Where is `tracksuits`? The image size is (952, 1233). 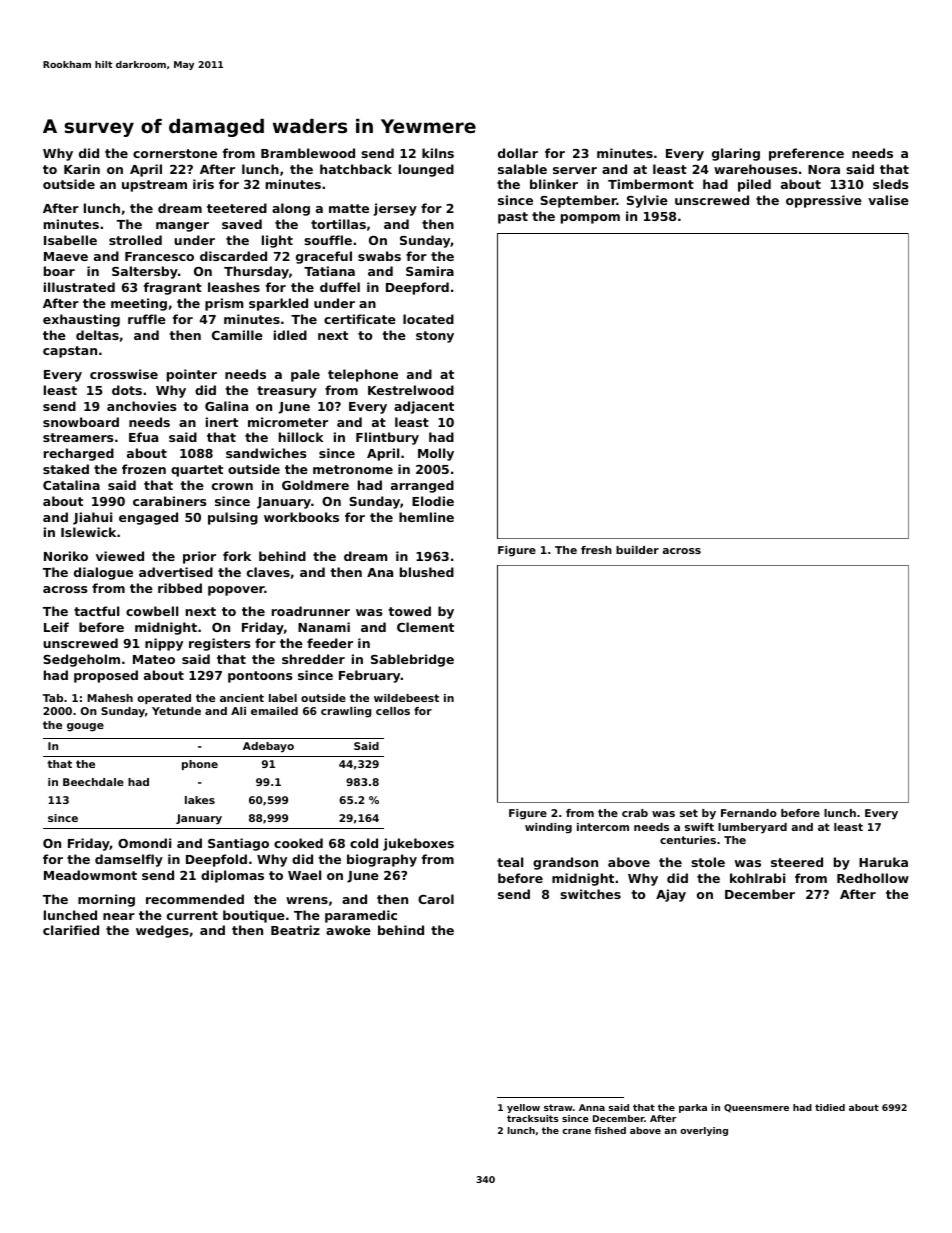
tracksuits is located at coordinates (533, 1118).
